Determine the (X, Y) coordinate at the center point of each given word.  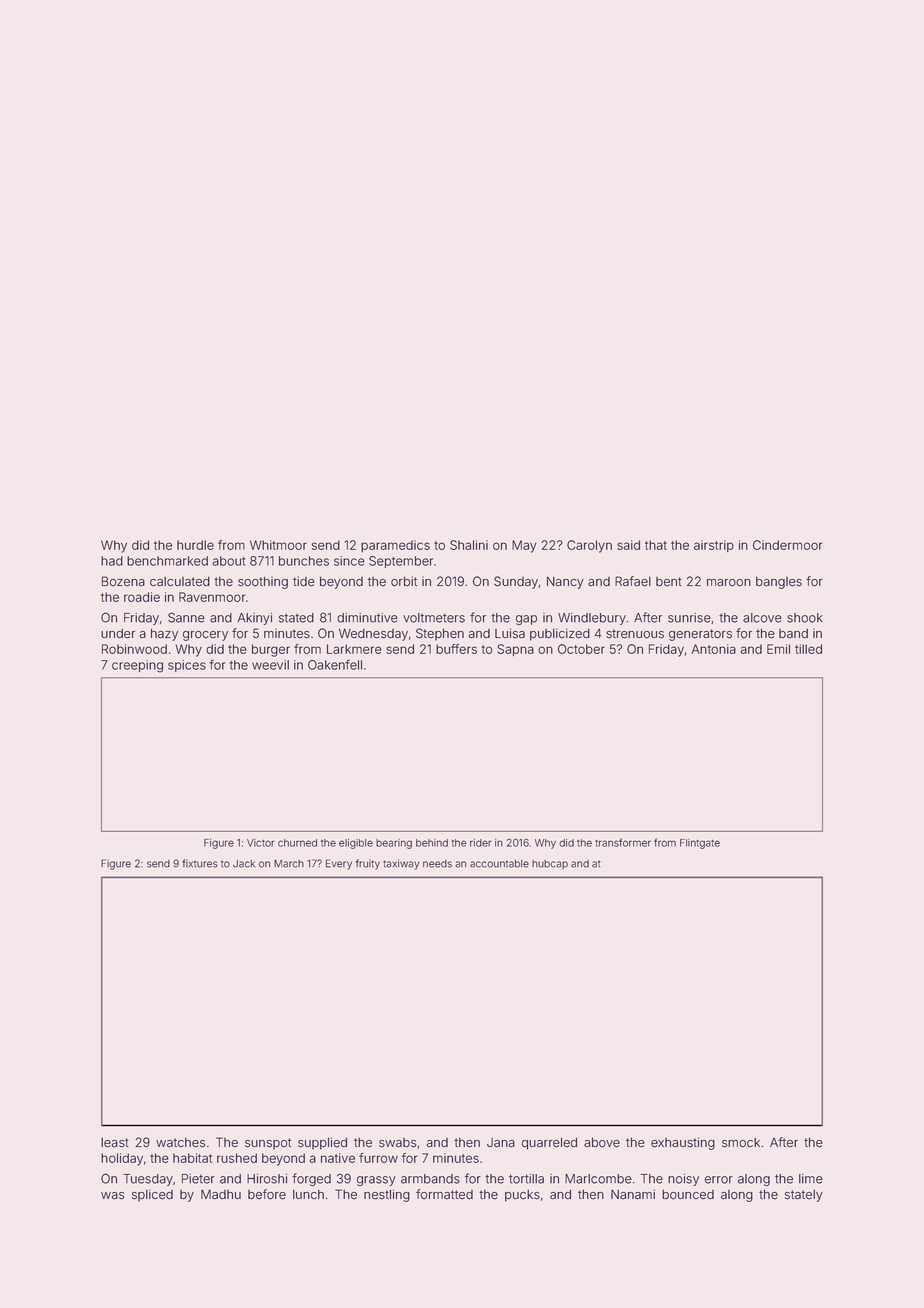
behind (432, 843)
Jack (244, 864)
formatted (444, 1194)
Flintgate (700, 844)
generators (700, 635)
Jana (501, 1143)
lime (811, 1179)
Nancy (565, 582)
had (112, 561)
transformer (623, 842)
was (112, 1196)
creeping (137, 666)
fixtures (200, 863)
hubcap (550, 864)
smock (741, 1143)
